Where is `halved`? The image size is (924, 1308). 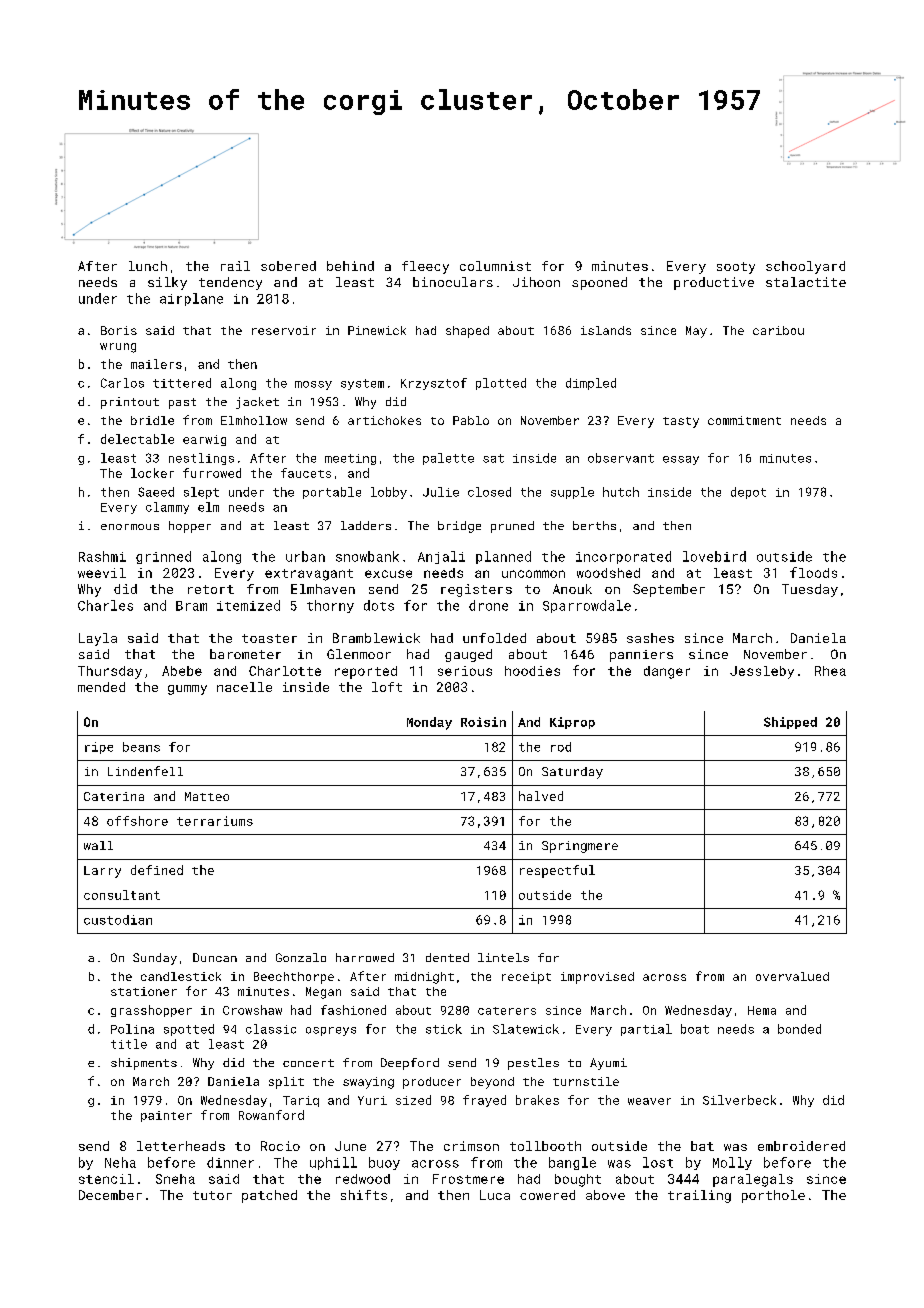
halved is located at coordinates (541, 796).
